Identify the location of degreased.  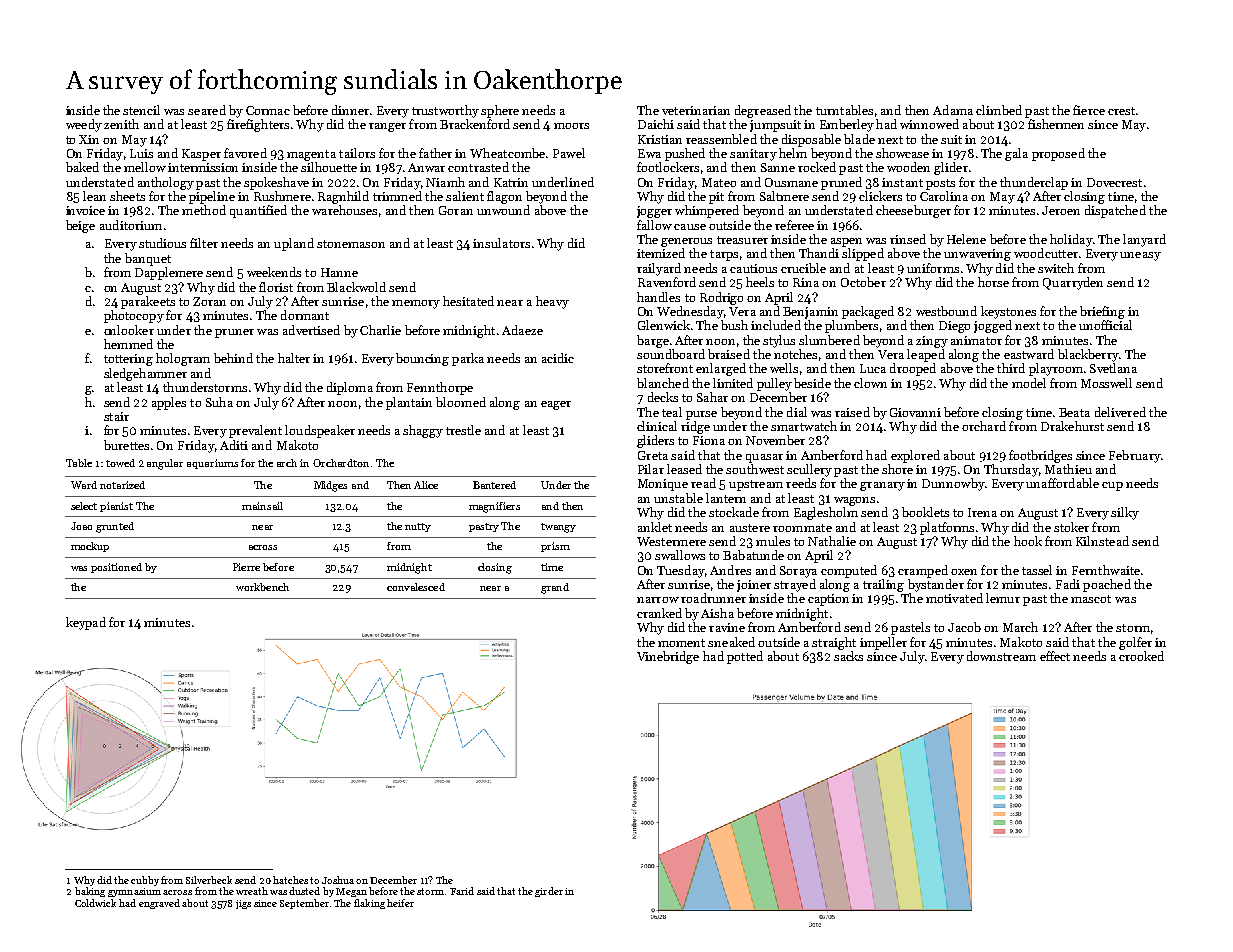
(763, 111).
